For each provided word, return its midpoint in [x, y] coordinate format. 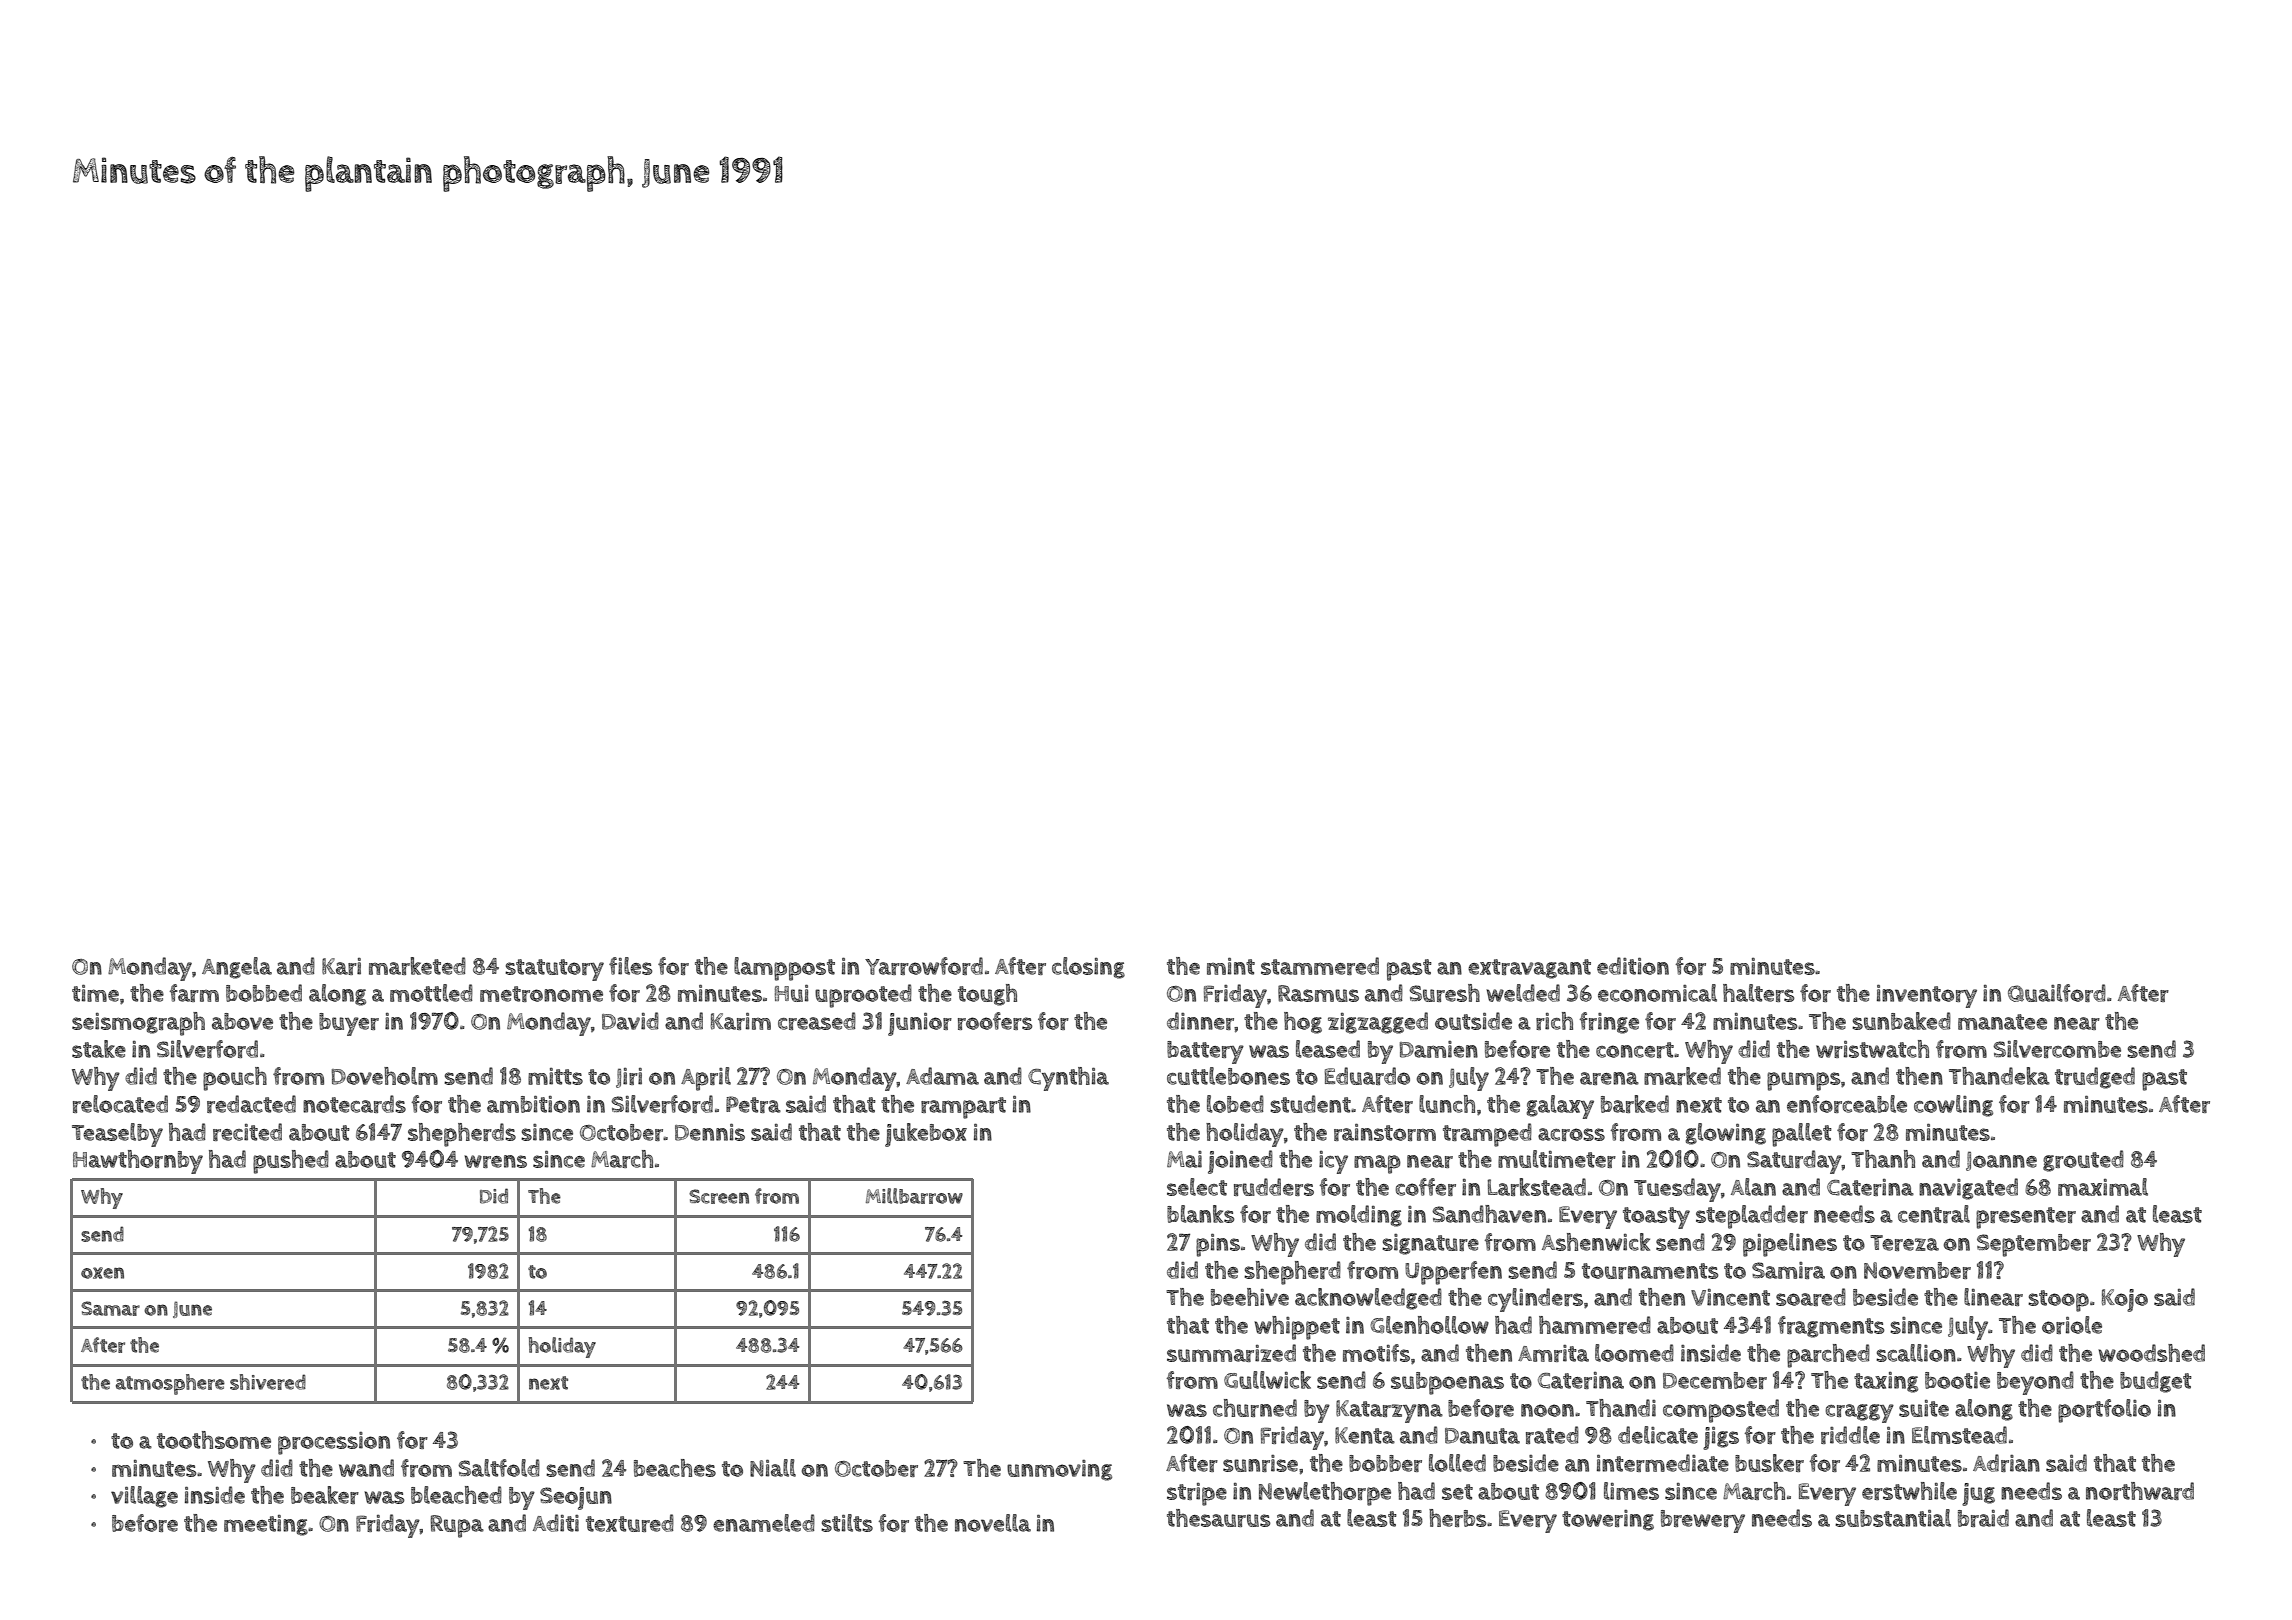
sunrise [1260, 1463]
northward [2140, 1491]
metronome [541, 994]
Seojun [576, 1498]
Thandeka [1999, 1076]
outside [1473, 1021]
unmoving [1059, 1470]
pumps [1803, 1081]
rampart [963, 1108]
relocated [120, 1104]
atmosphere [170, 1384]
